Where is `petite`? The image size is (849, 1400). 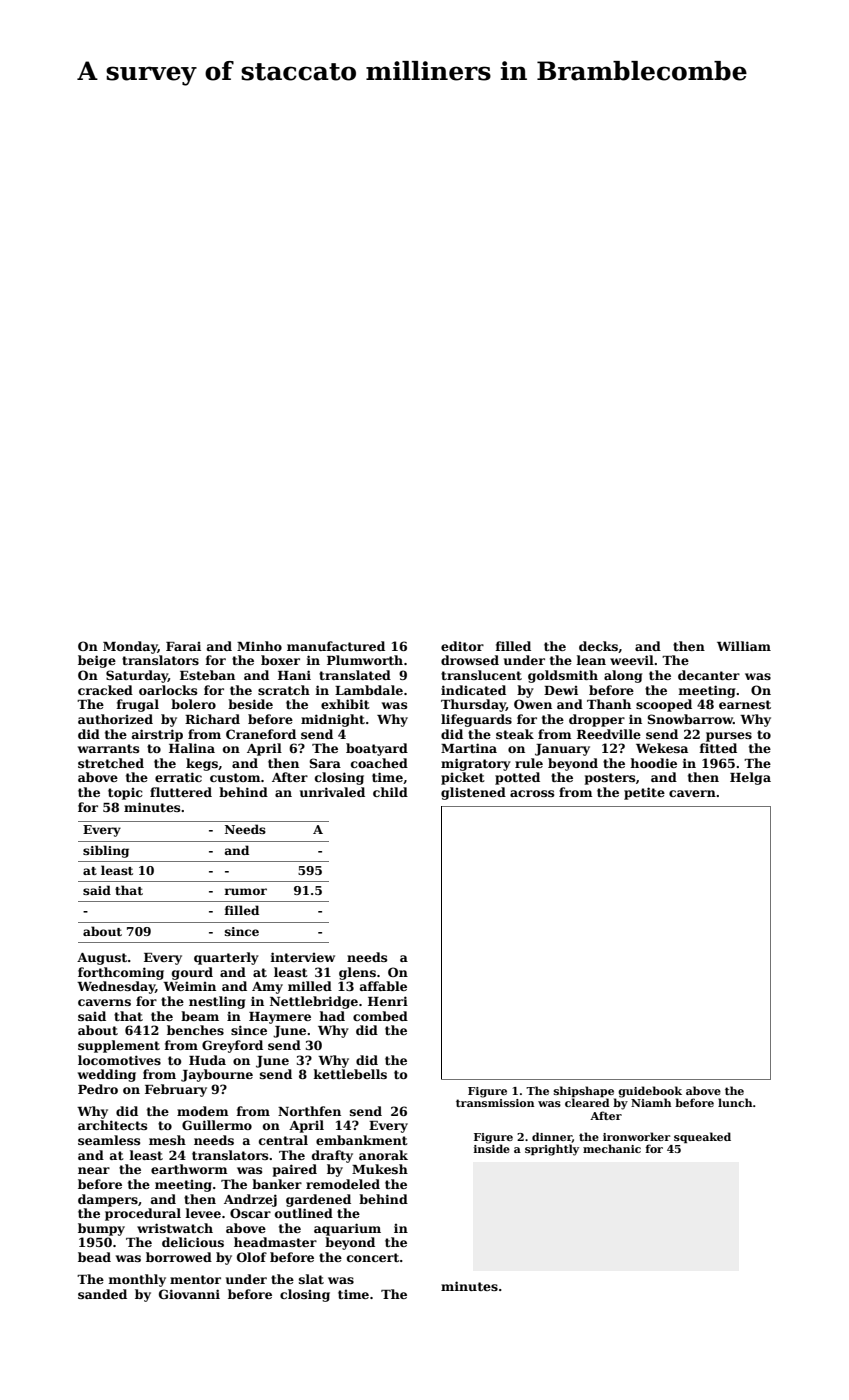
petite is located at coordinates (644, 793).
